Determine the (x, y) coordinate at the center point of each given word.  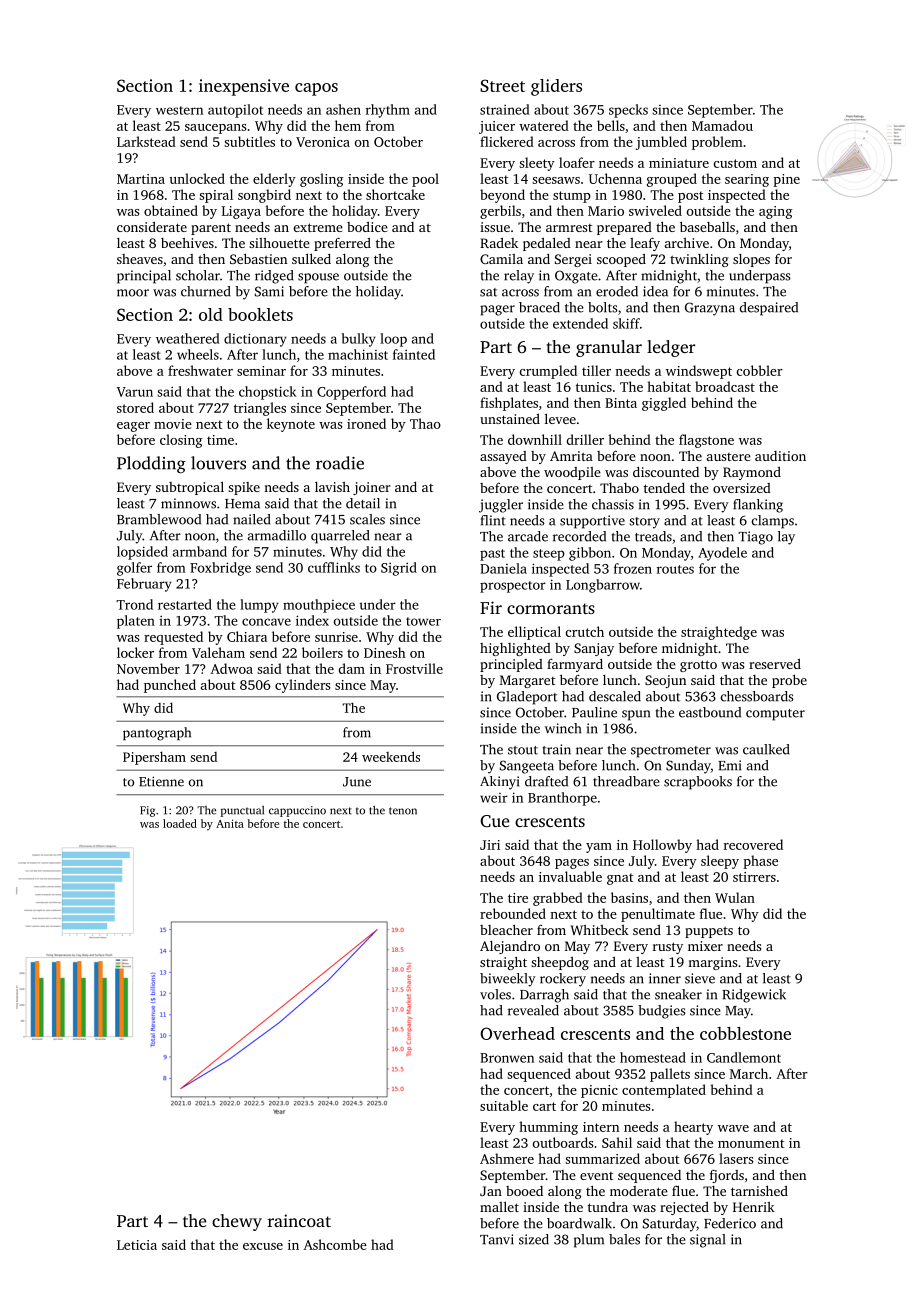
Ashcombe (335, 1244)
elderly (274, 180)
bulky (359, 340)
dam (352, 668)
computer (775, 715)
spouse (318, 278)
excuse (263, 1246)
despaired (769, 309)
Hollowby (662, 846)
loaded (180, 823)
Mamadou (722, 125)
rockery (563, 980)
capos (316, 89)
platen (136, 622)
